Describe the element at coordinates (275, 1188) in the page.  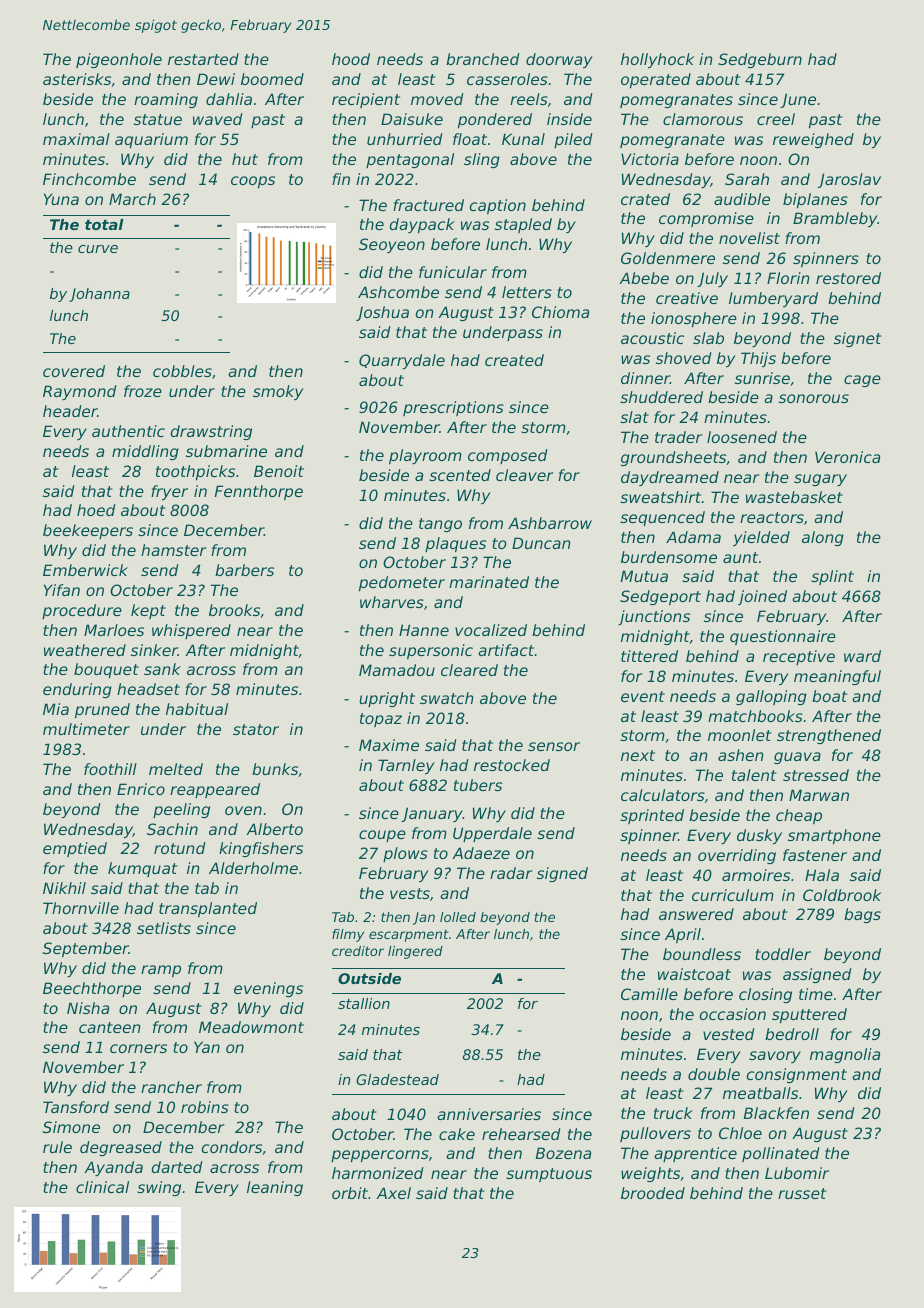
I see `leaning` at that location.
